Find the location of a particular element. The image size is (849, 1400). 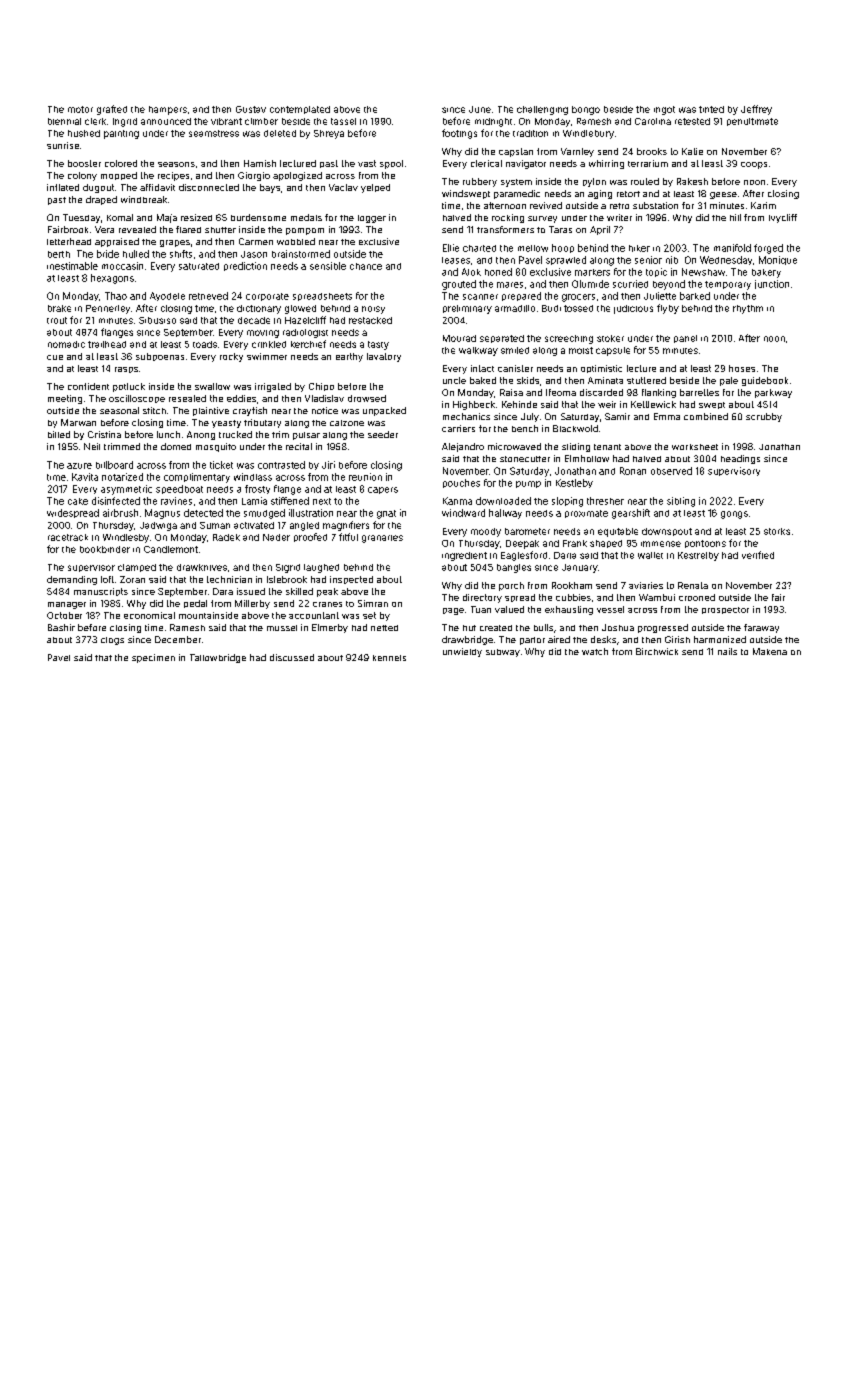

tradition is located at coordinates (530, 133).
